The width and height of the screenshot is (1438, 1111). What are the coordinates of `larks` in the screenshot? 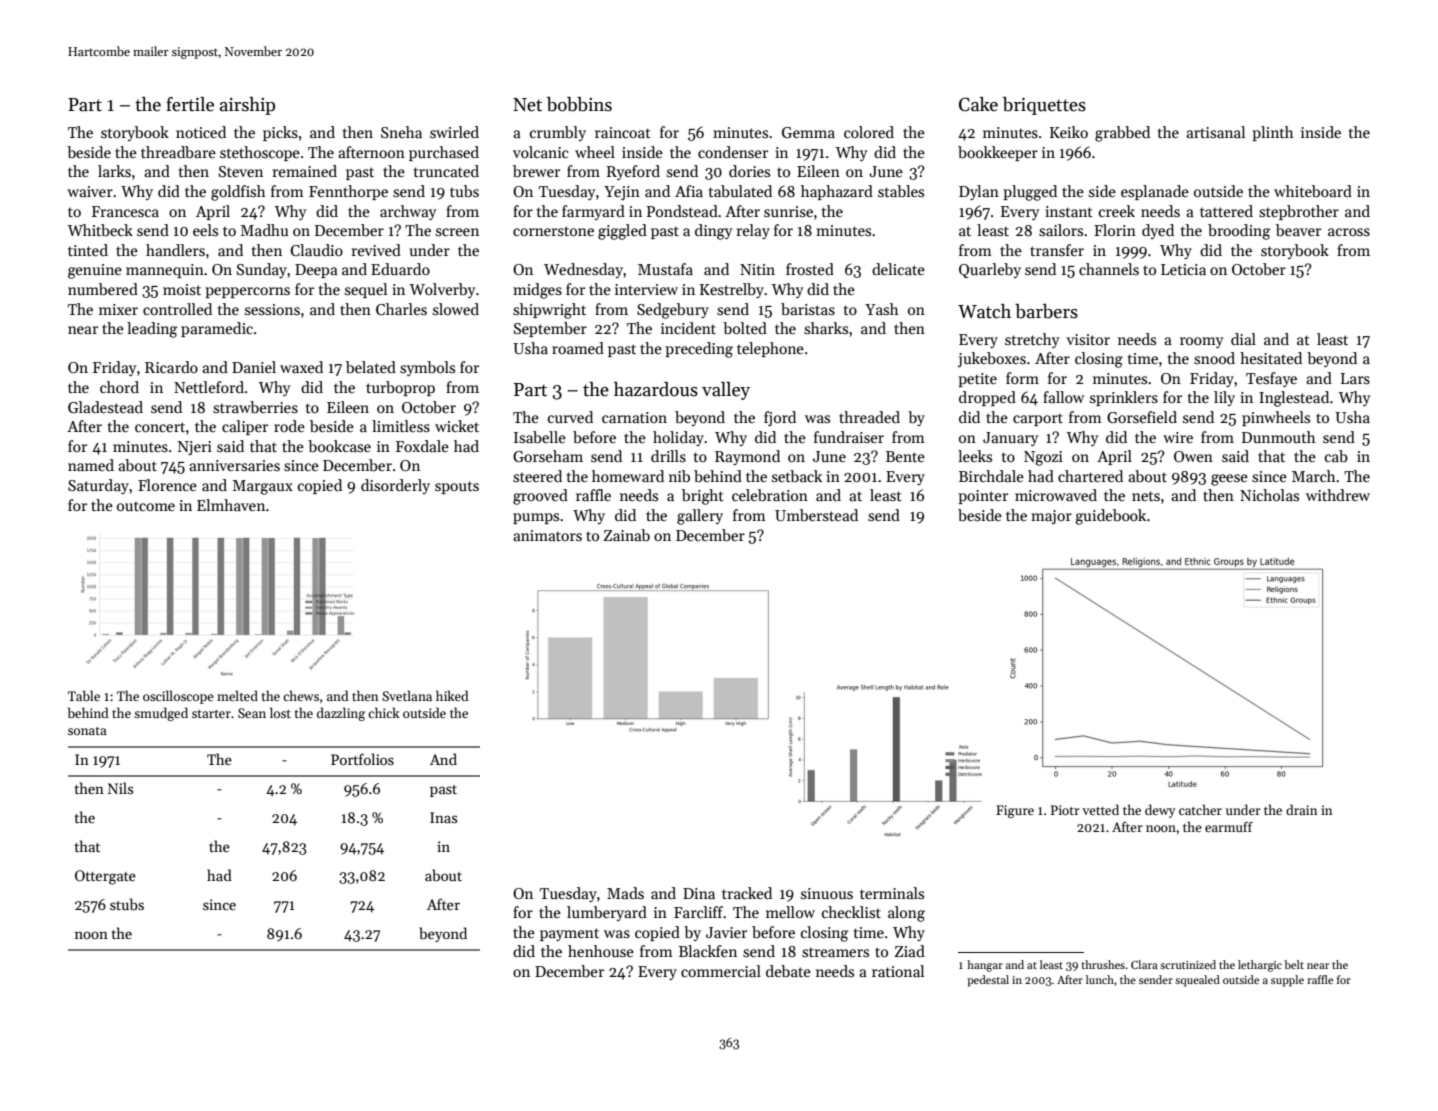 It's located at (114, 171).
